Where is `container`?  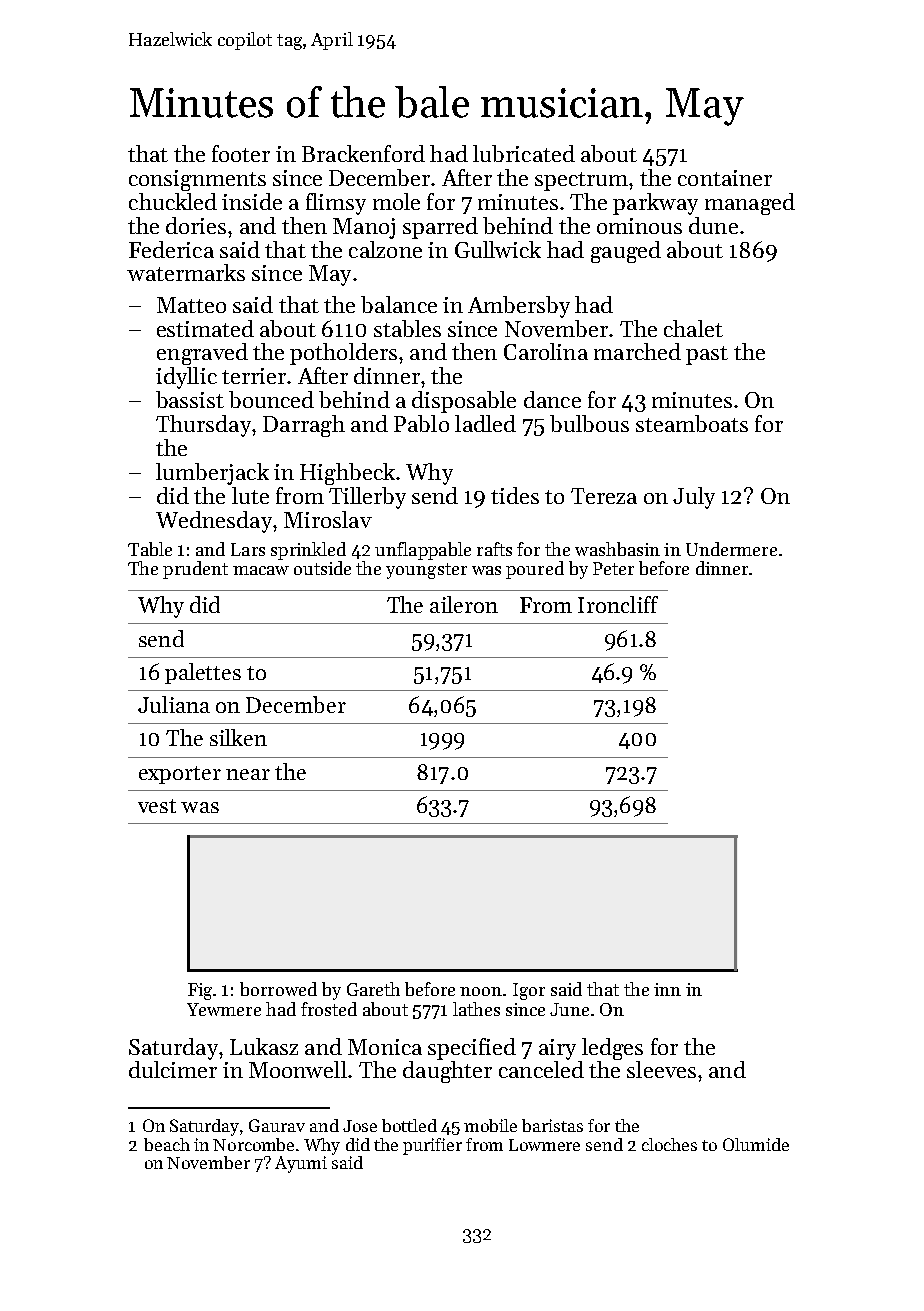
container is located at coordinates (725, 178).
